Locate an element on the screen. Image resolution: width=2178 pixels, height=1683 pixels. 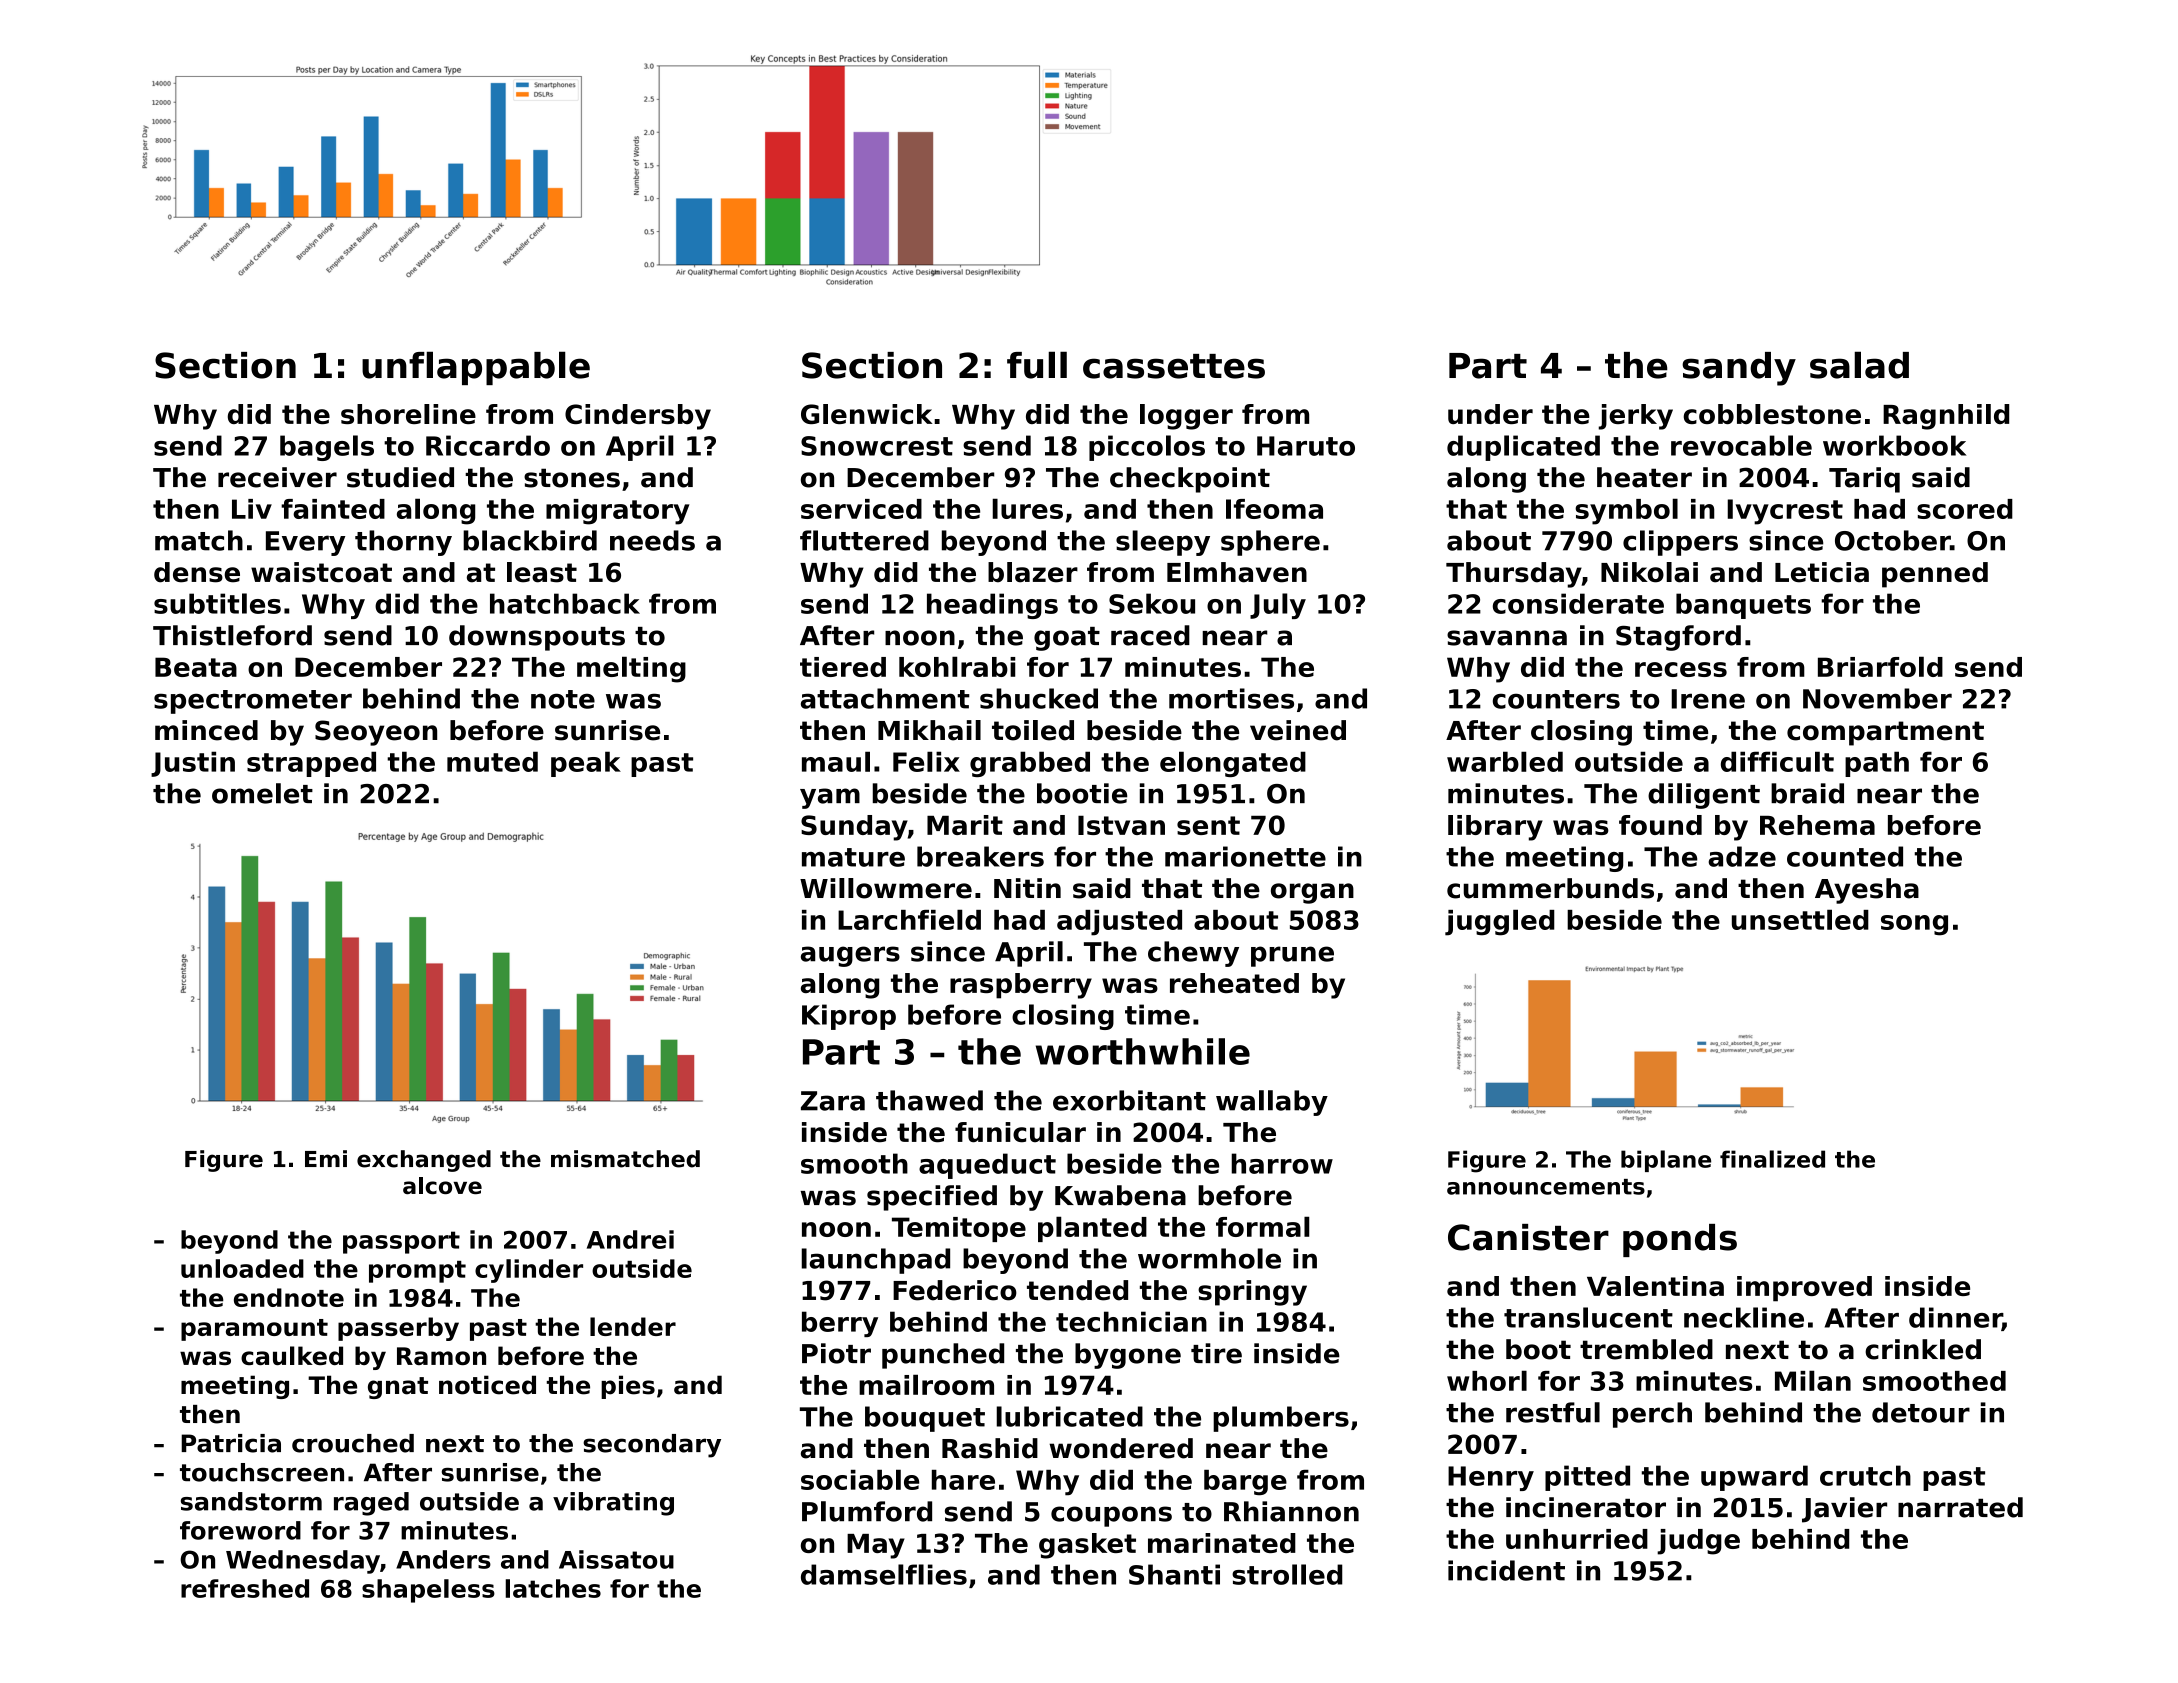
Justin is located at coordinates (193, 764).
